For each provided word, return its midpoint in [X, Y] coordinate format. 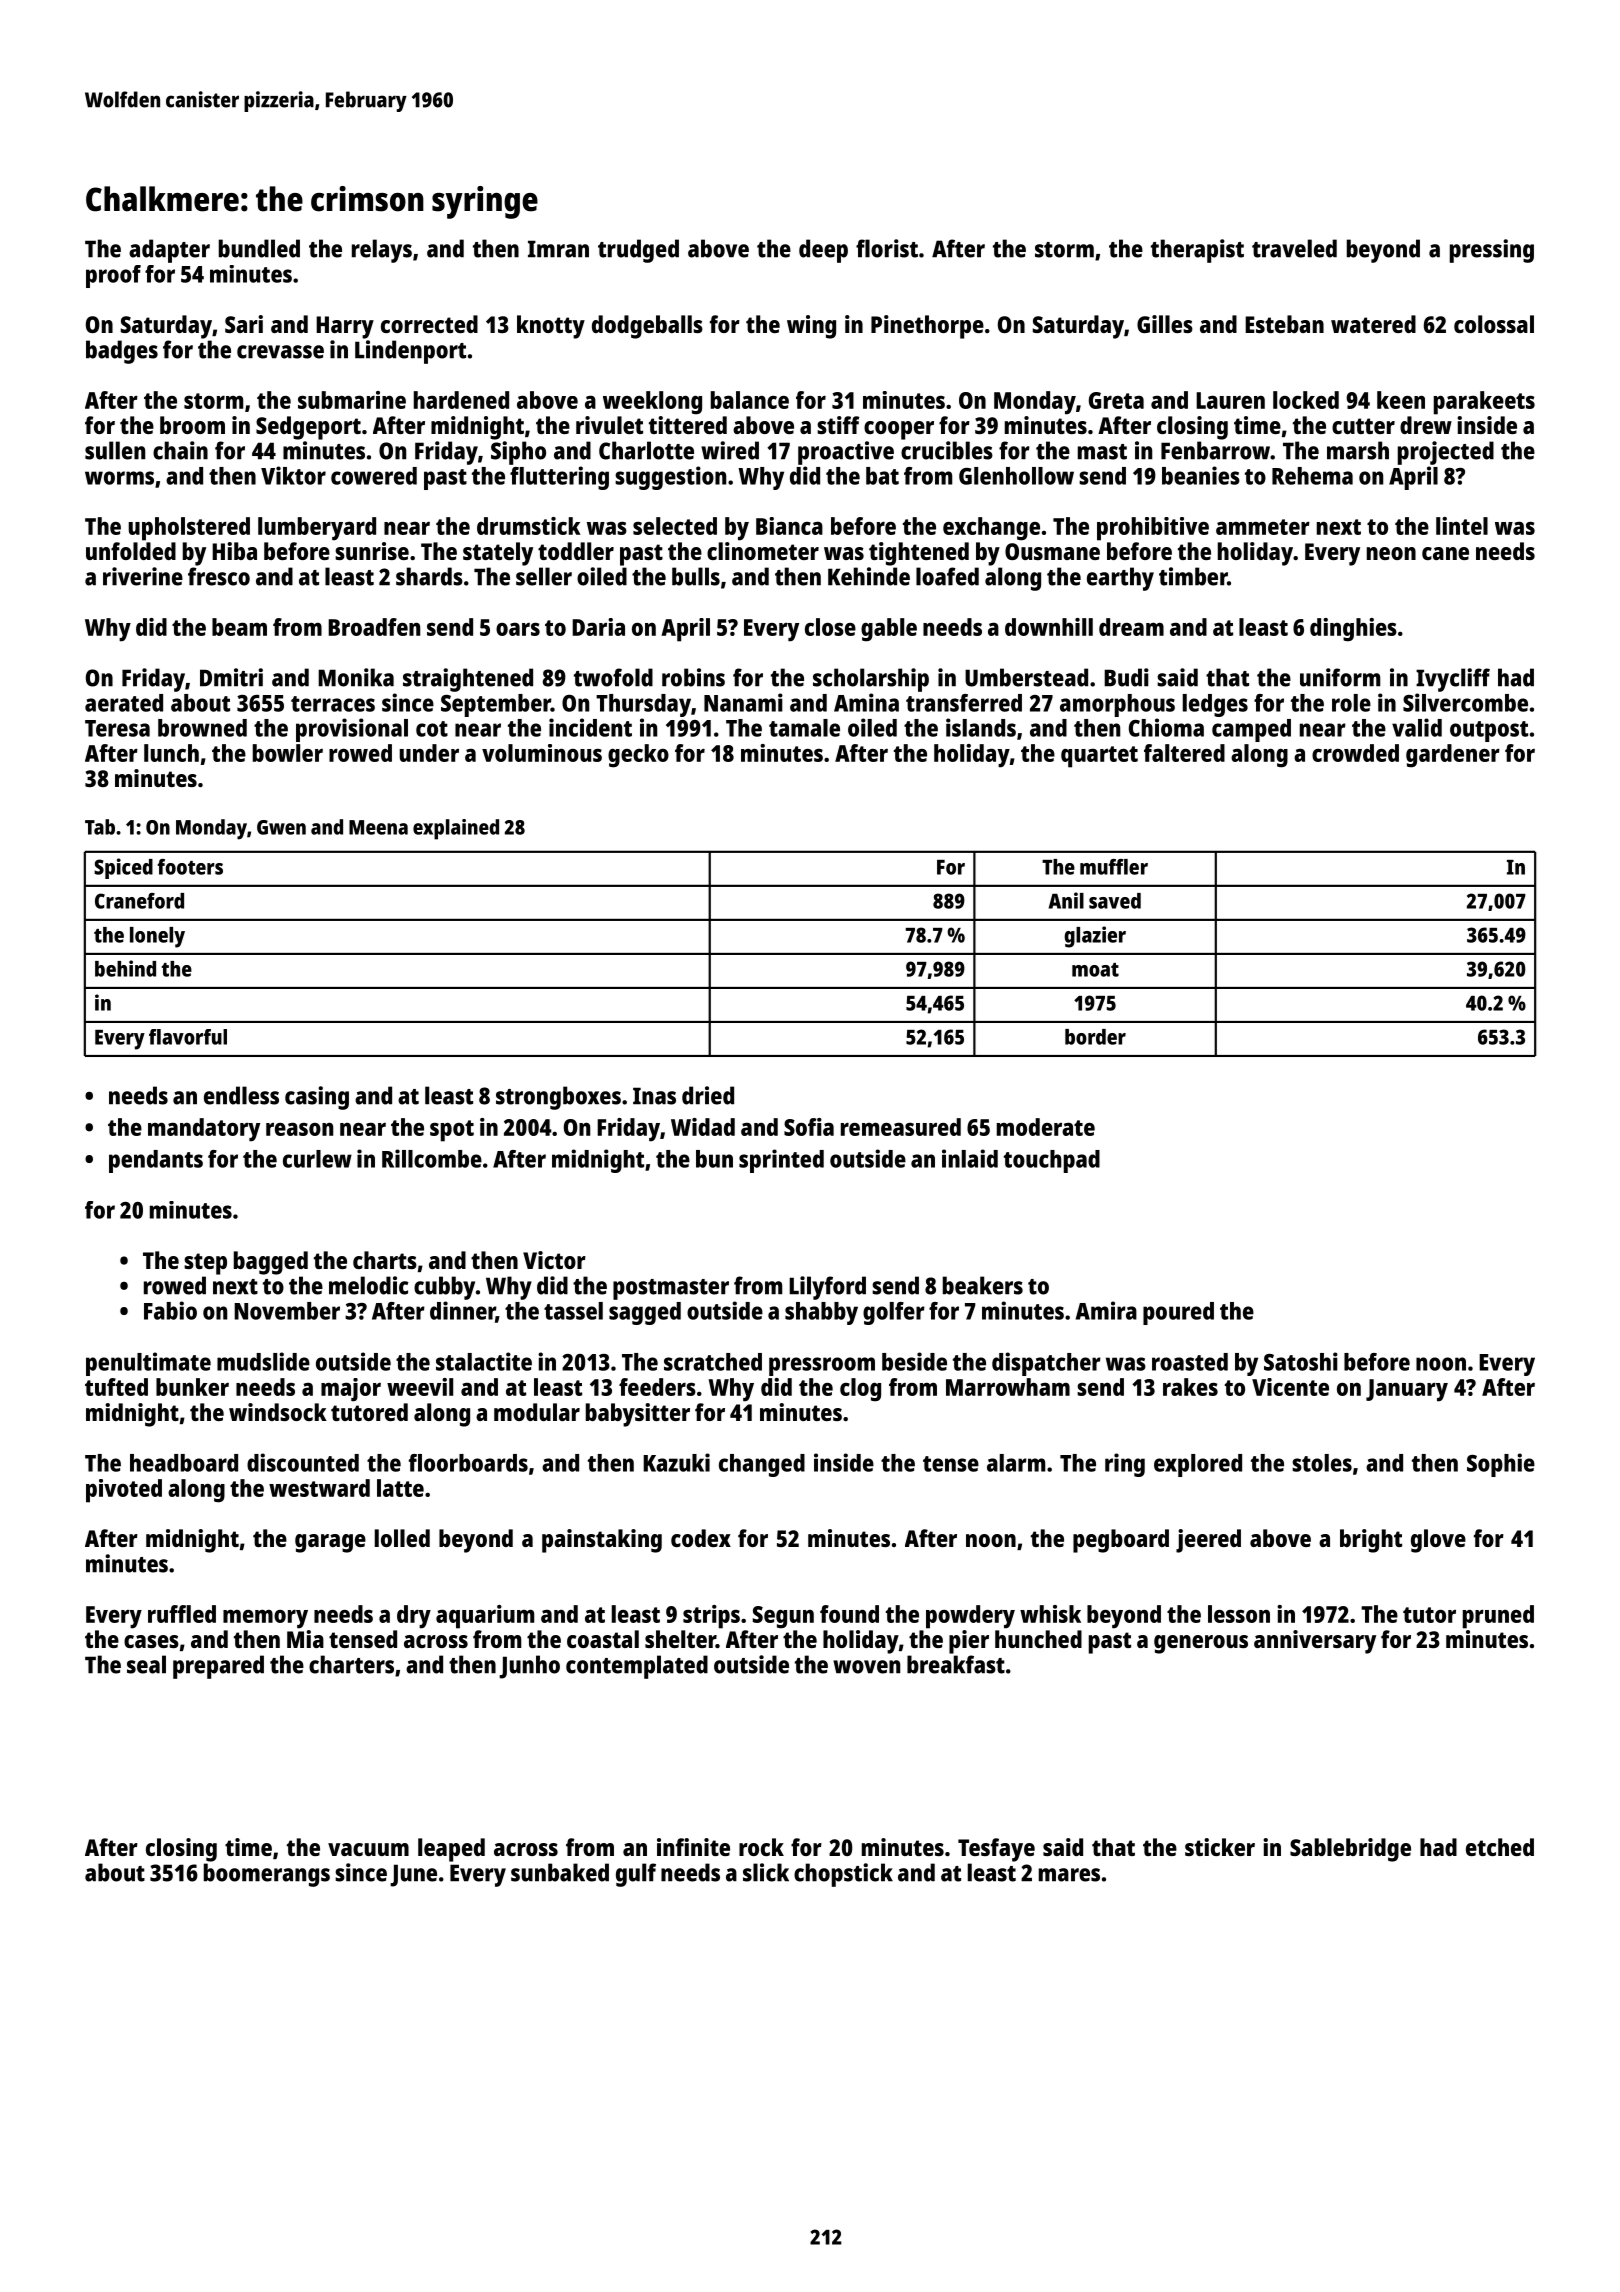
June [413, 1875]
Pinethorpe [927, 327]
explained [456, 829]
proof [113, 276]
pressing [1492, 251]
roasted [1190, 1362]
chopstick [843, 1875]
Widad [703, 1127]
